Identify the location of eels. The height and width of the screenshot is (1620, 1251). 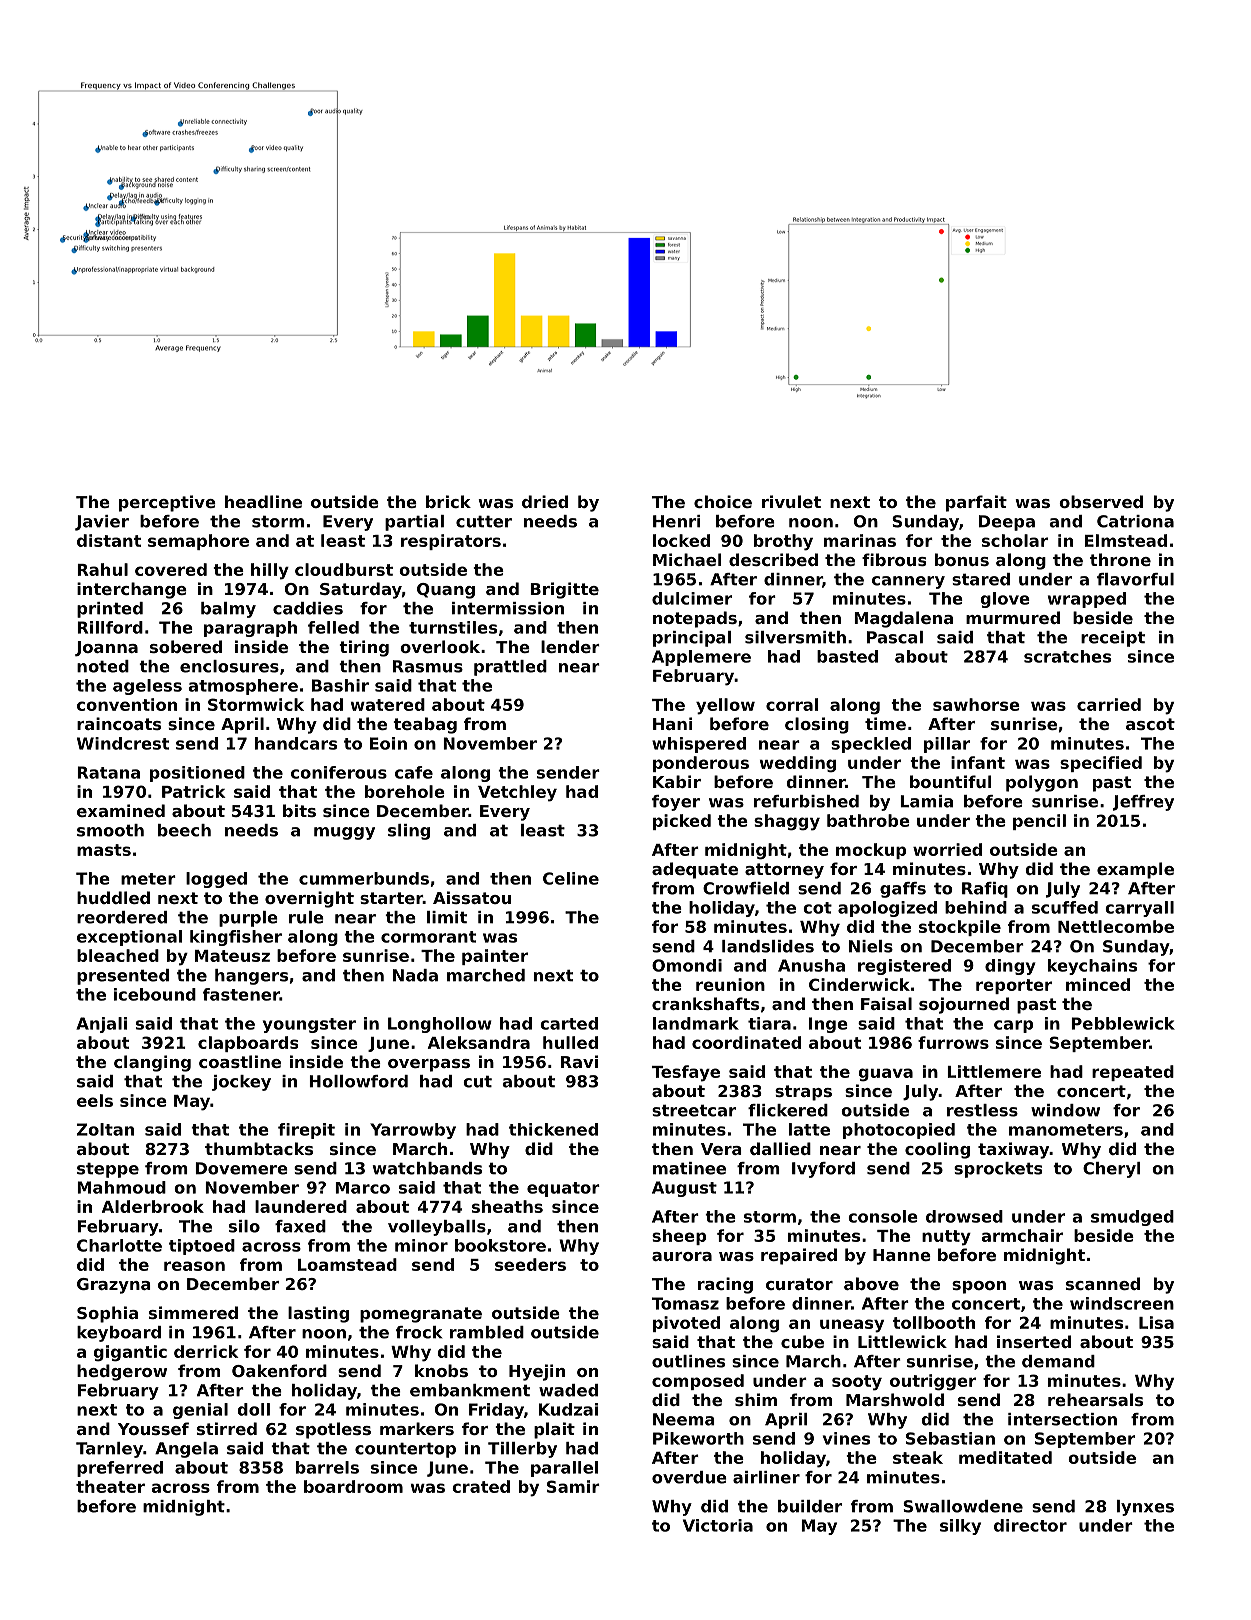
(95, 1100).
